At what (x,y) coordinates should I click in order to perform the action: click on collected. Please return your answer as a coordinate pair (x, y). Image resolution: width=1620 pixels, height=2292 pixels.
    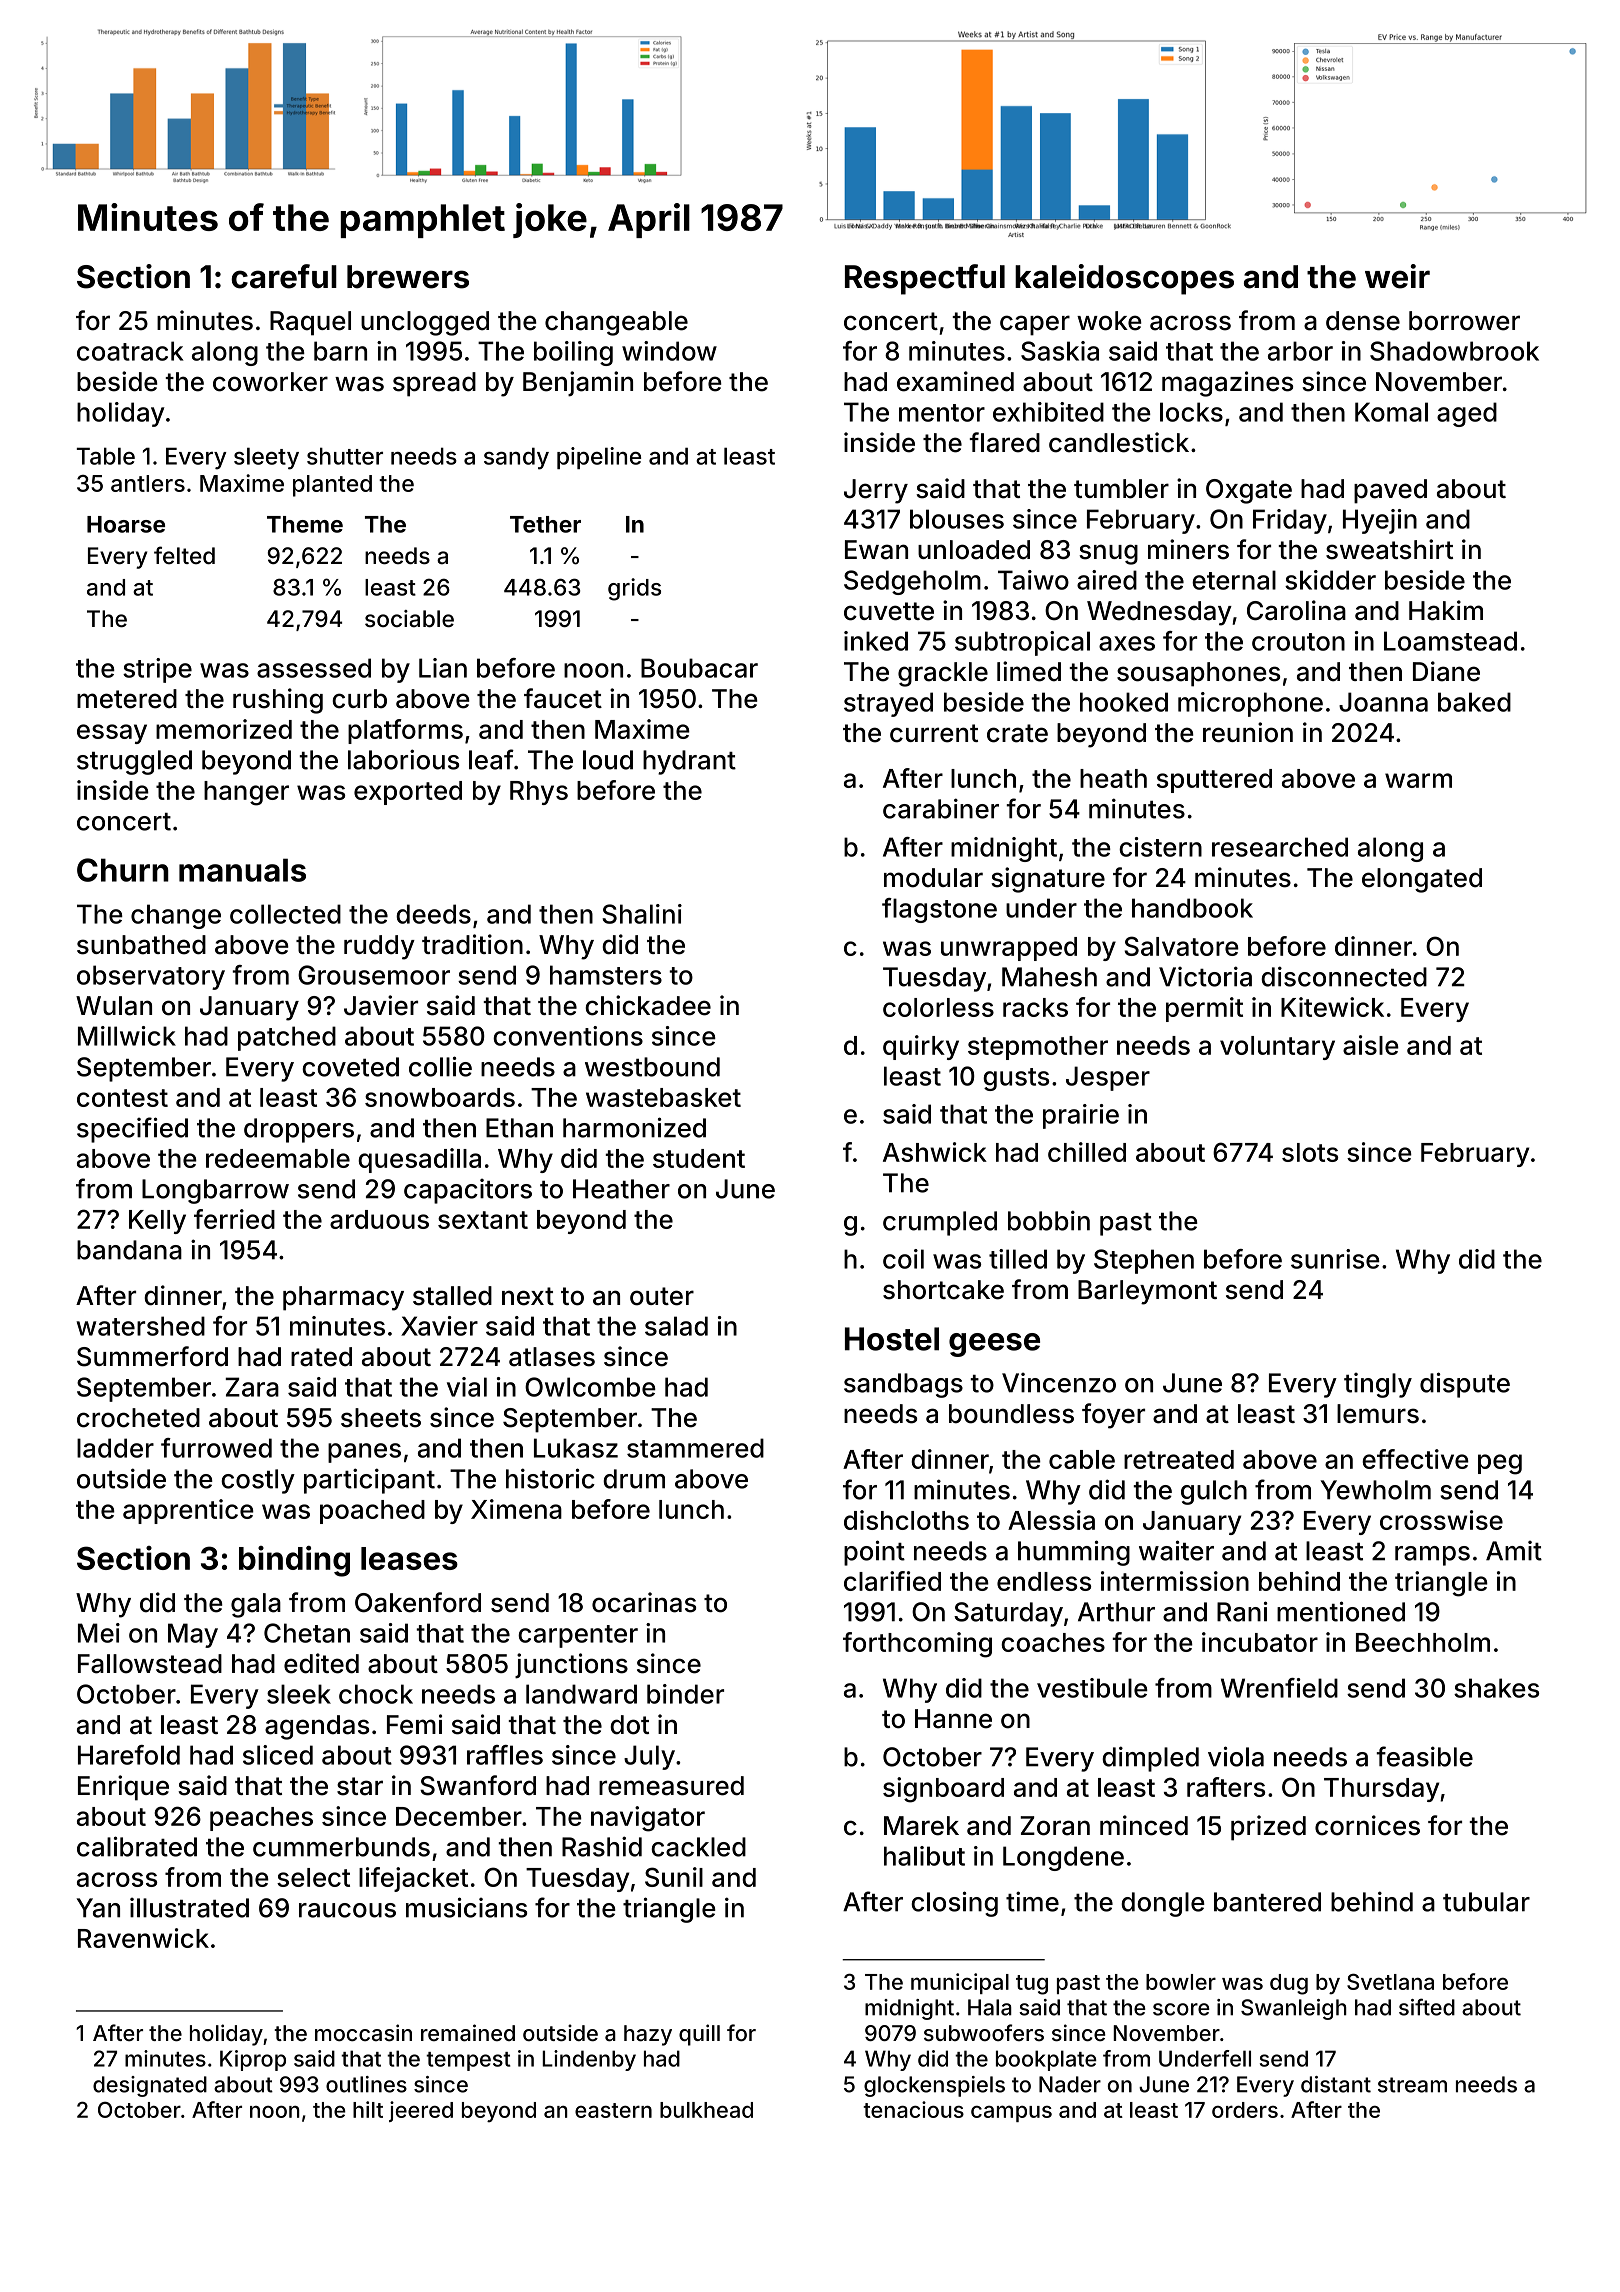
    Looking at the image, I should click on (285, 914).
